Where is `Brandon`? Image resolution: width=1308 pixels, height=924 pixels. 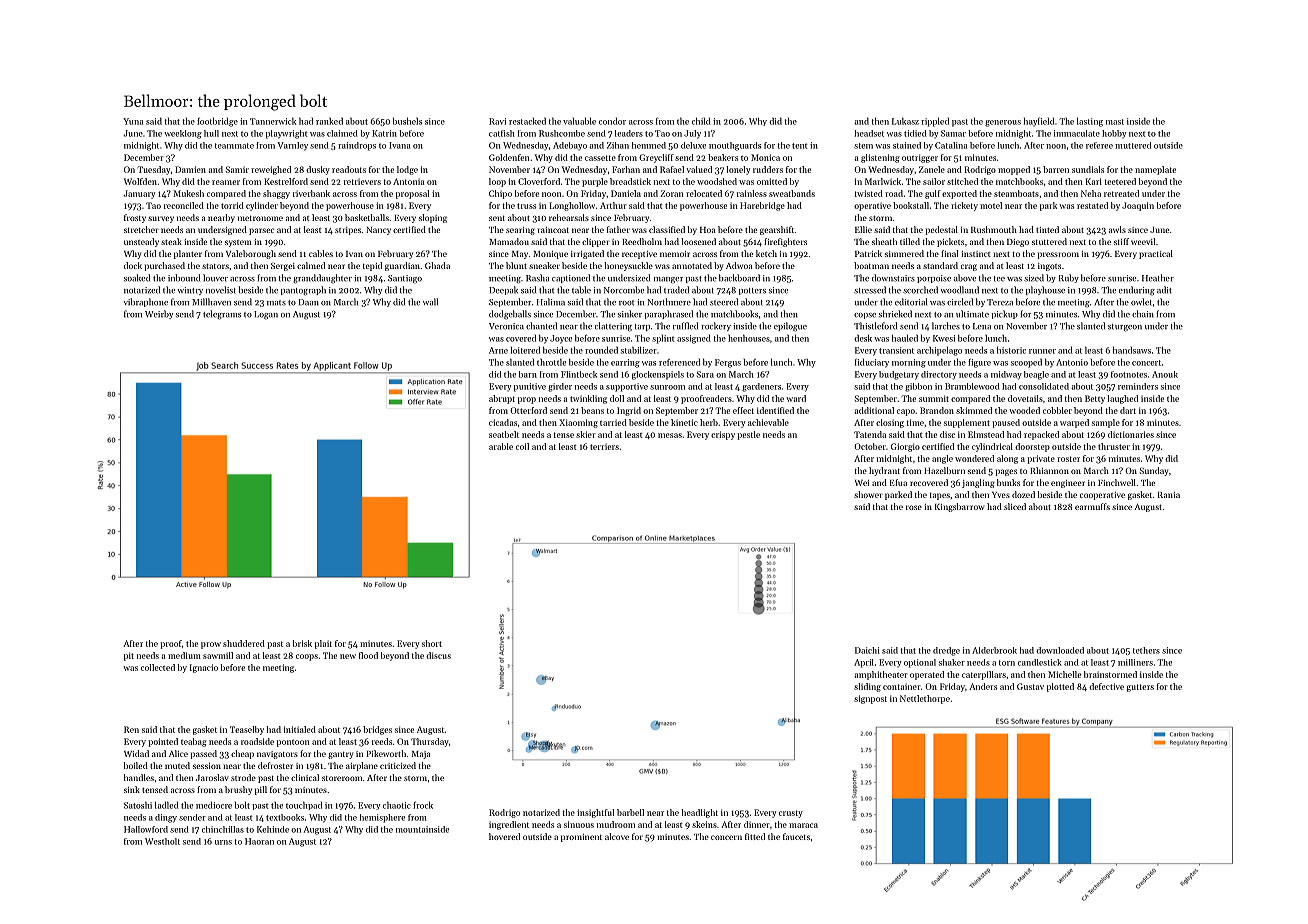 Brandon is located at coordinates (937, 410).
